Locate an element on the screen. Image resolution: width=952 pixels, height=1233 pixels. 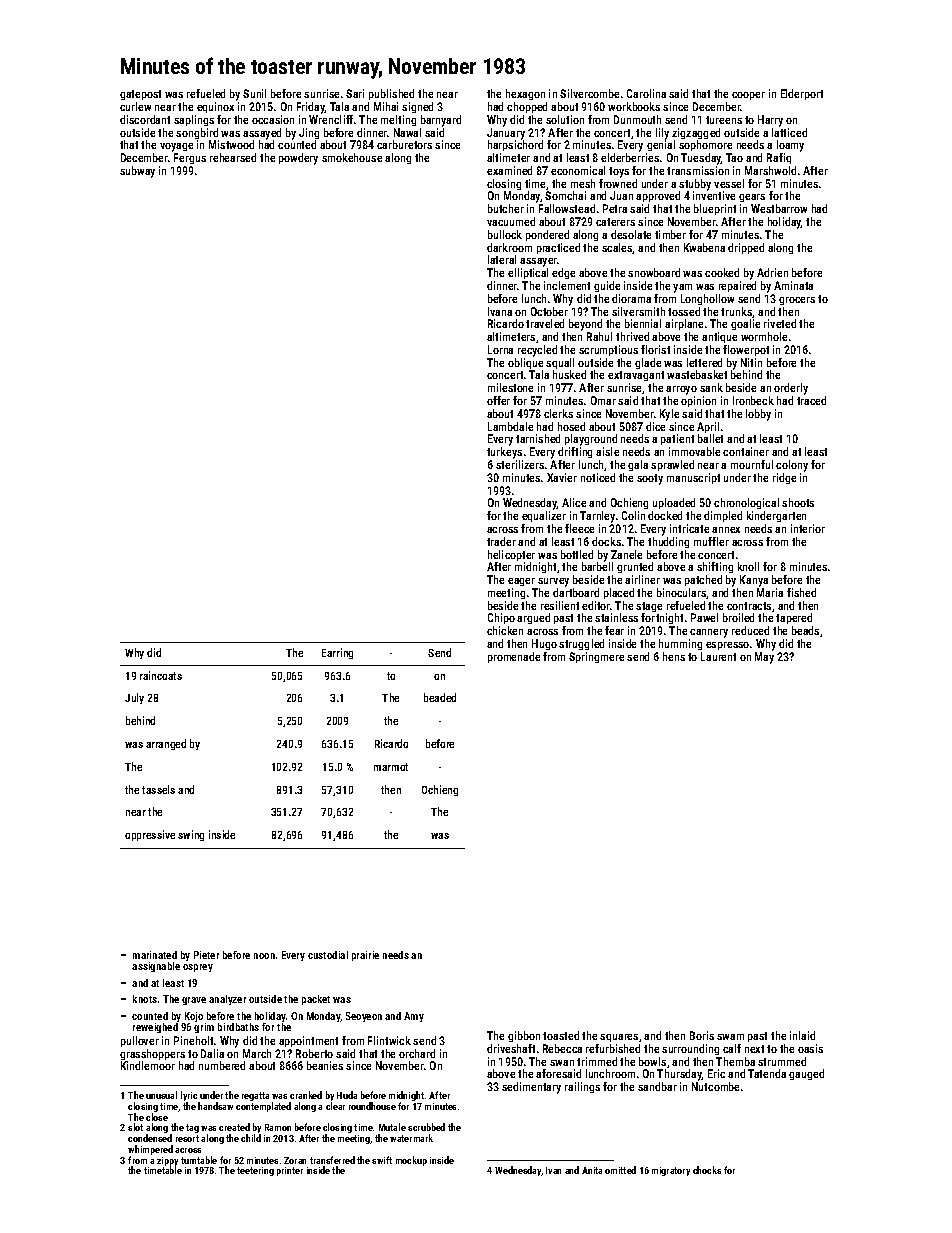
lateral is located at coordinates (502, 259).
